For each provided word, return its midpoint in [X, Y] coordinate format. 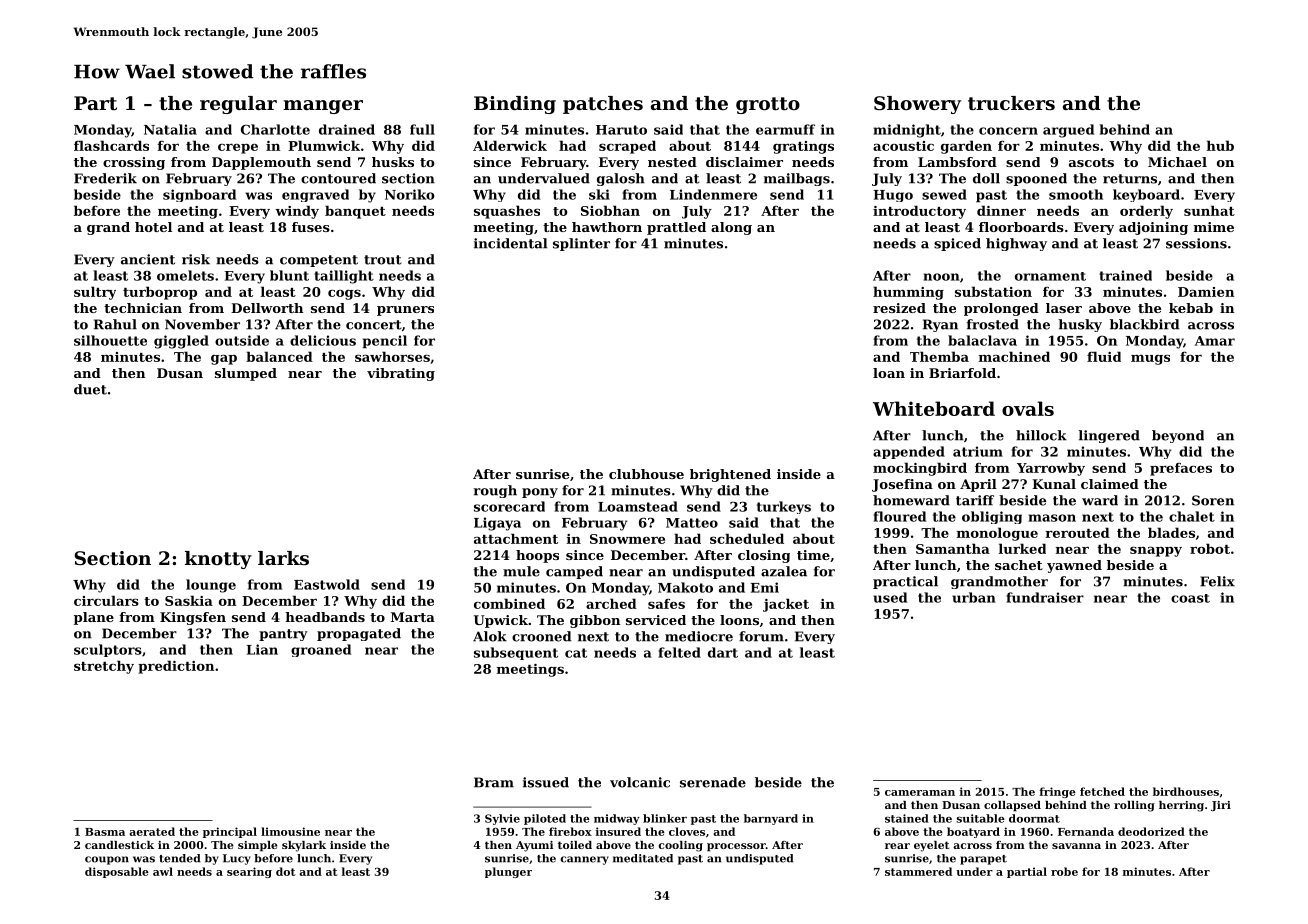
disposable [117, 872]
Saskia [189, 600]
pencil [385, 342]
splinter [581, 244]
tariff [975, 500]
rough [495, 491]
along [731, 228]
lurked [1022, 548]
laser [1064, 308]
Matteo [692, 523]
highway [1016, 244]
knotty [218, 560]
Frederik [105, 178]
